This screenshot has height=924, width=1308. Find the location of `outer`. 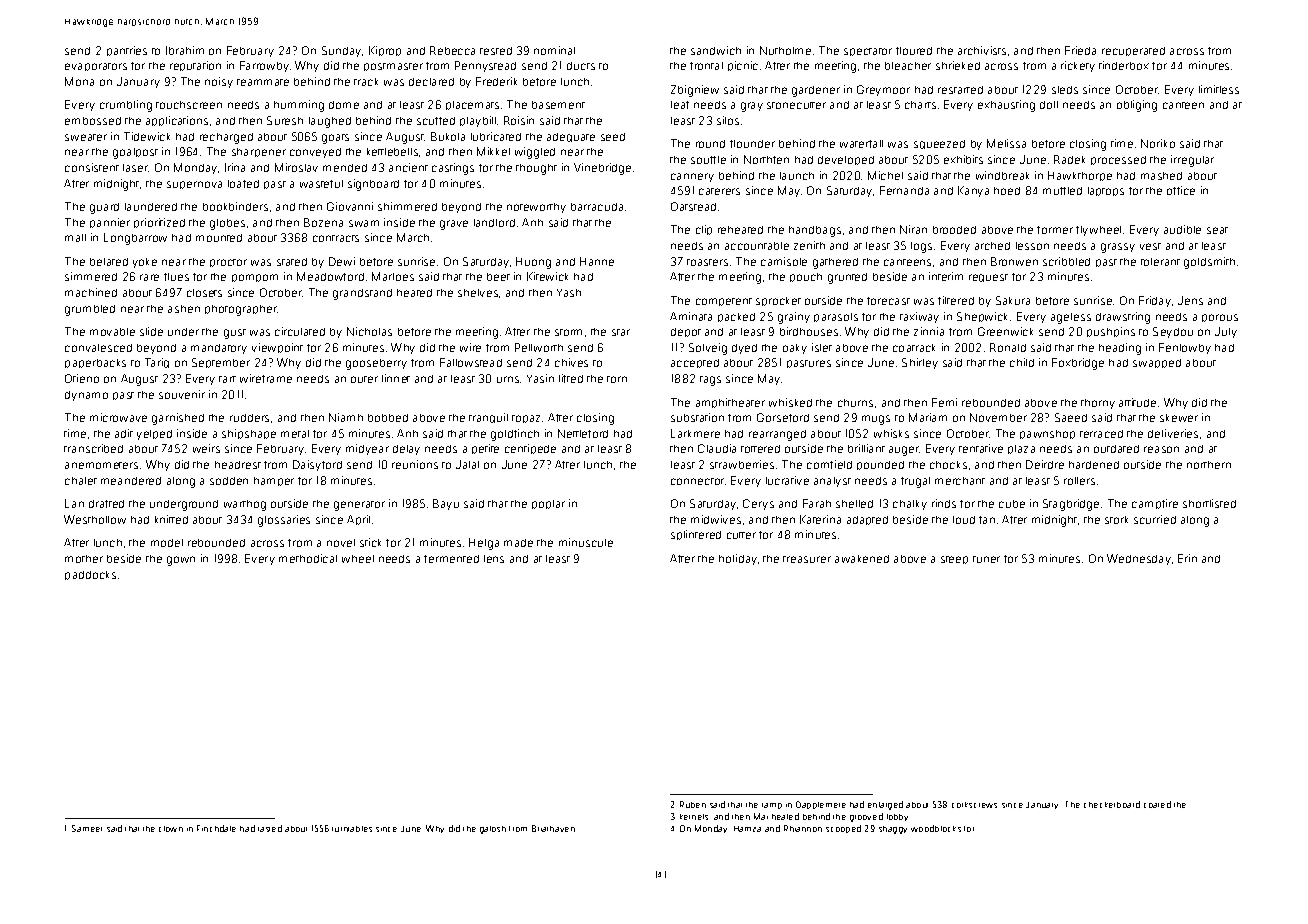

outer is located at coordinates (364, 379).
